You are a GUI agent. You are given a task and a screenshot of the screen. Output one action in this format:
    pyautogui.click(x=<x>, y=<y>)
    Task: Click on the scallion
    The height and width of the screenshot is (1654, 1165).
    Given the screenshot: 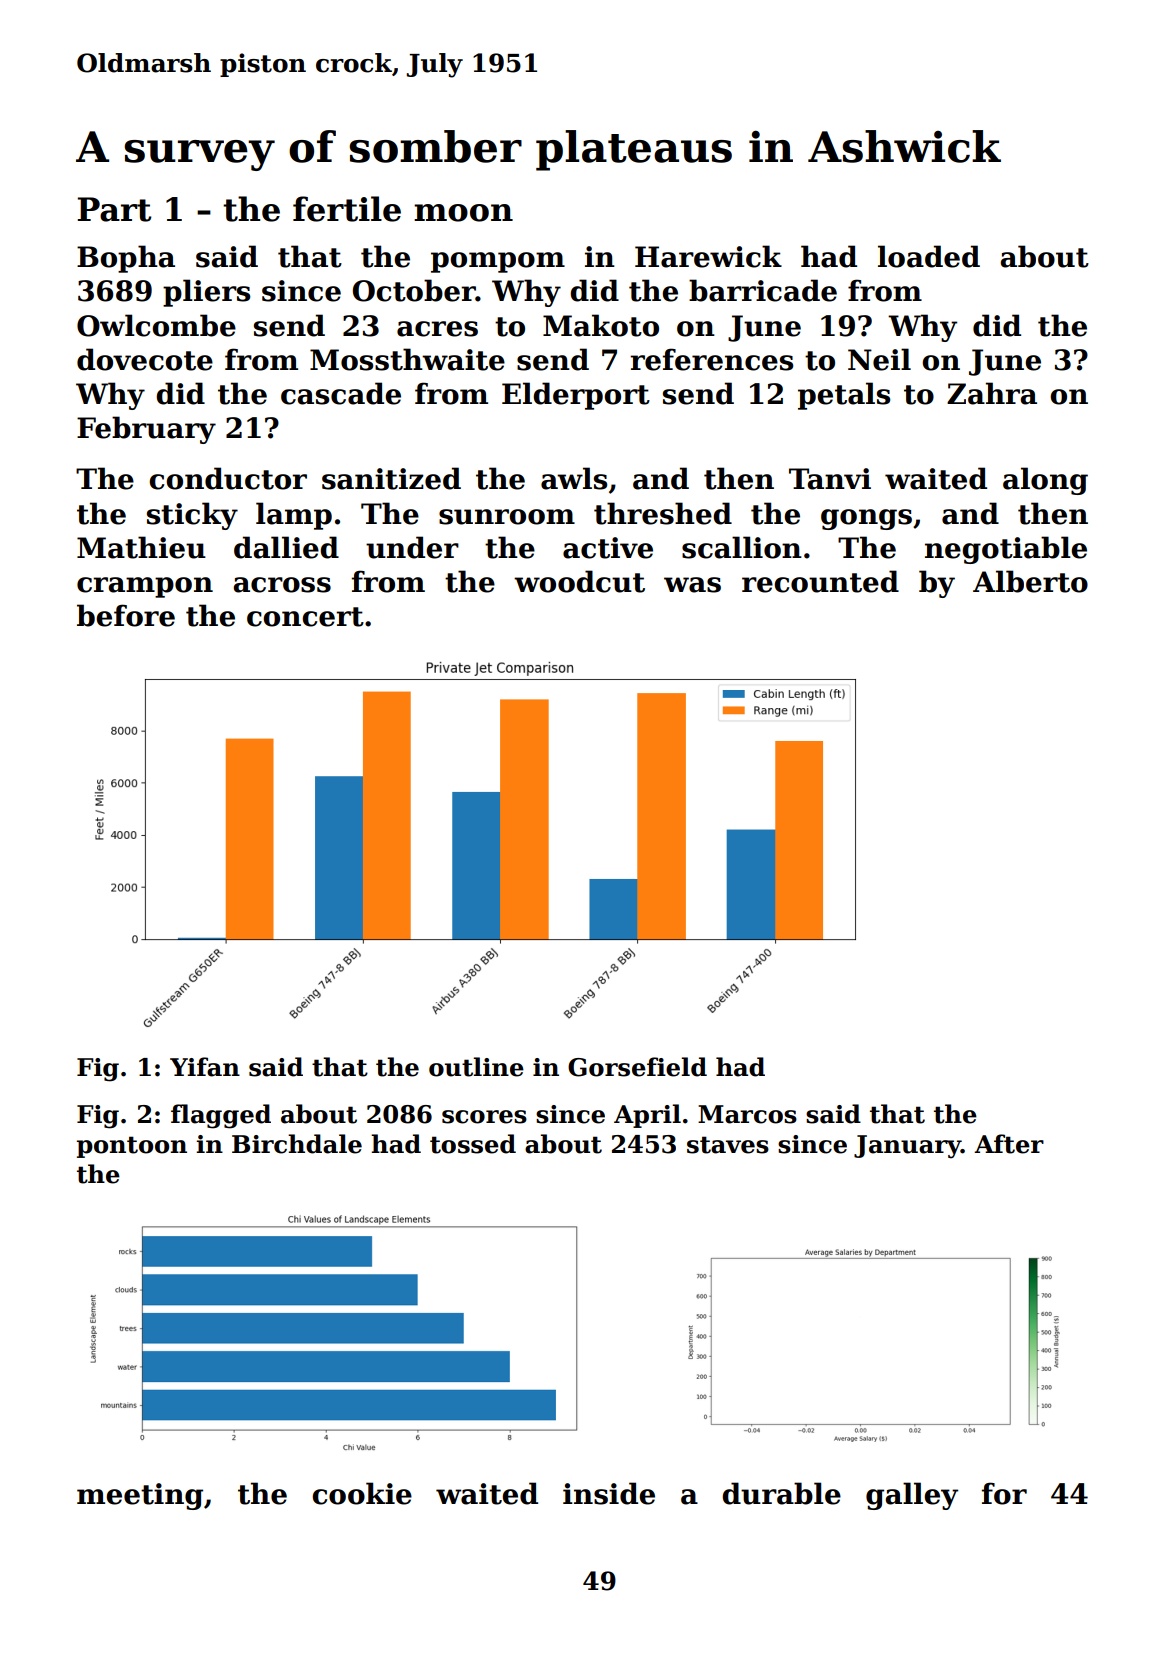 What is the action you would take?
    pyautogui.click(x=742, y=547)
